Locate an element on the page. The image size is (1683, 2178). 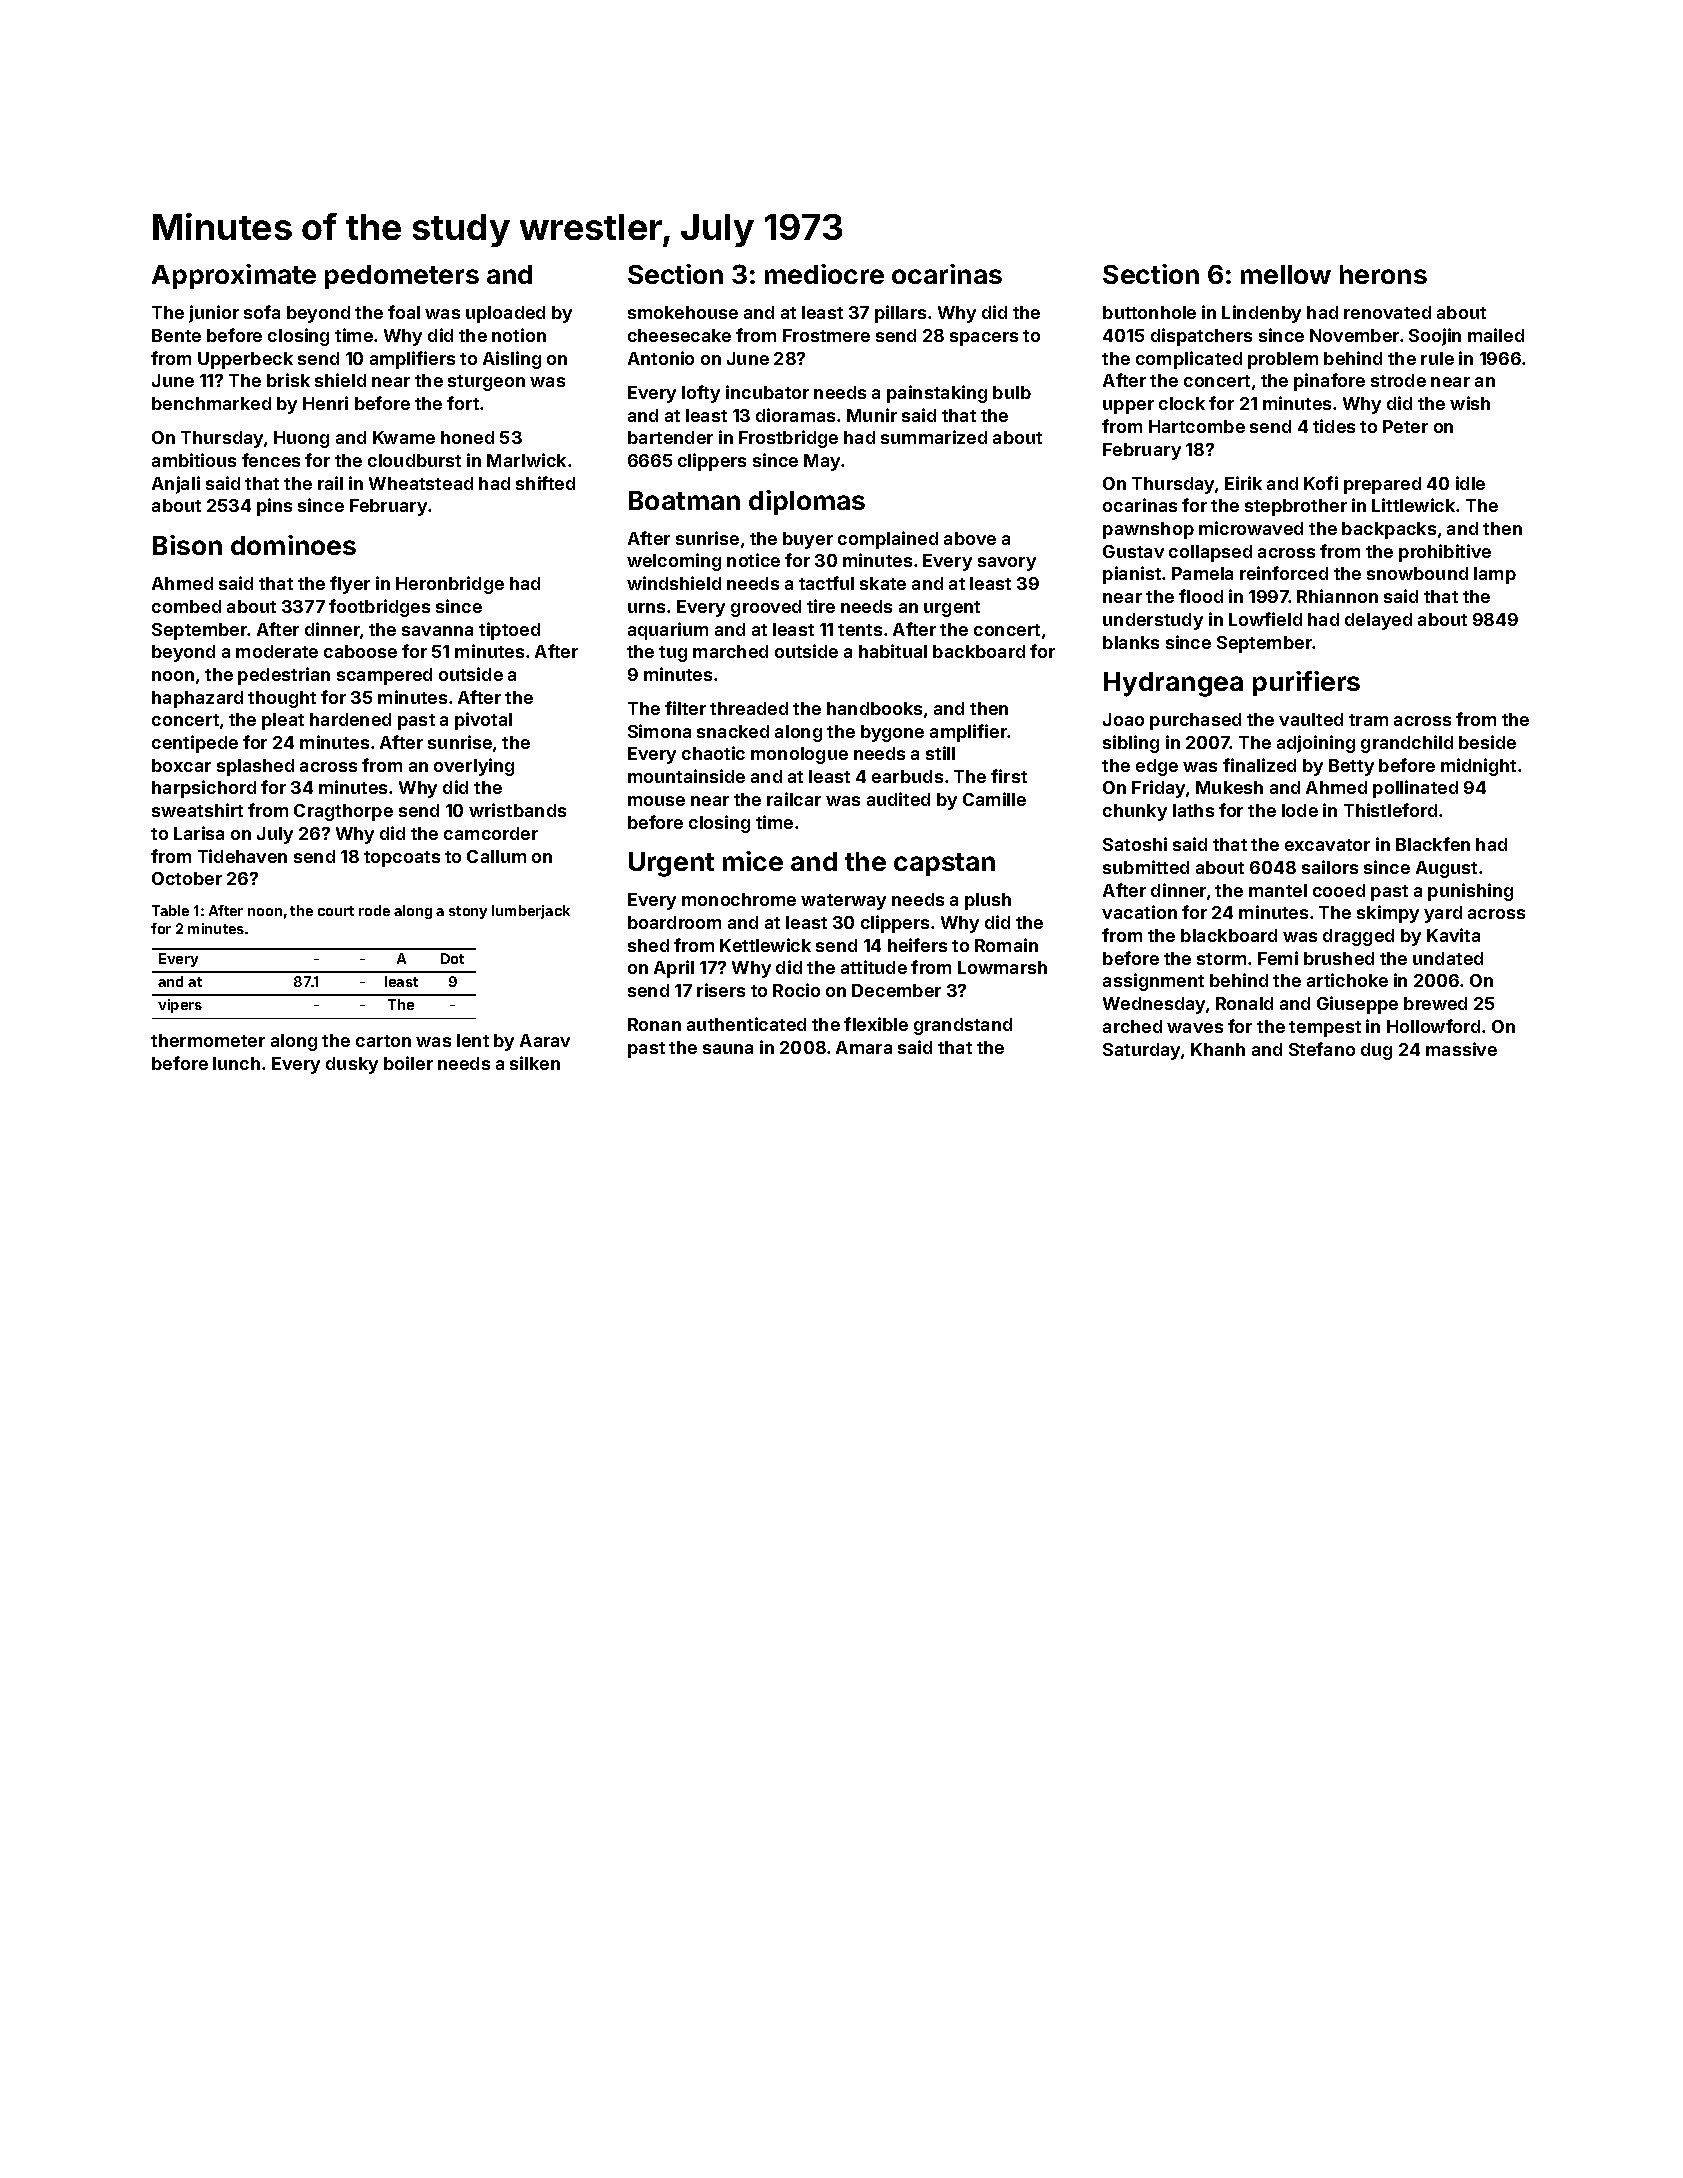
wish is located at coordinates (1470, 403).
